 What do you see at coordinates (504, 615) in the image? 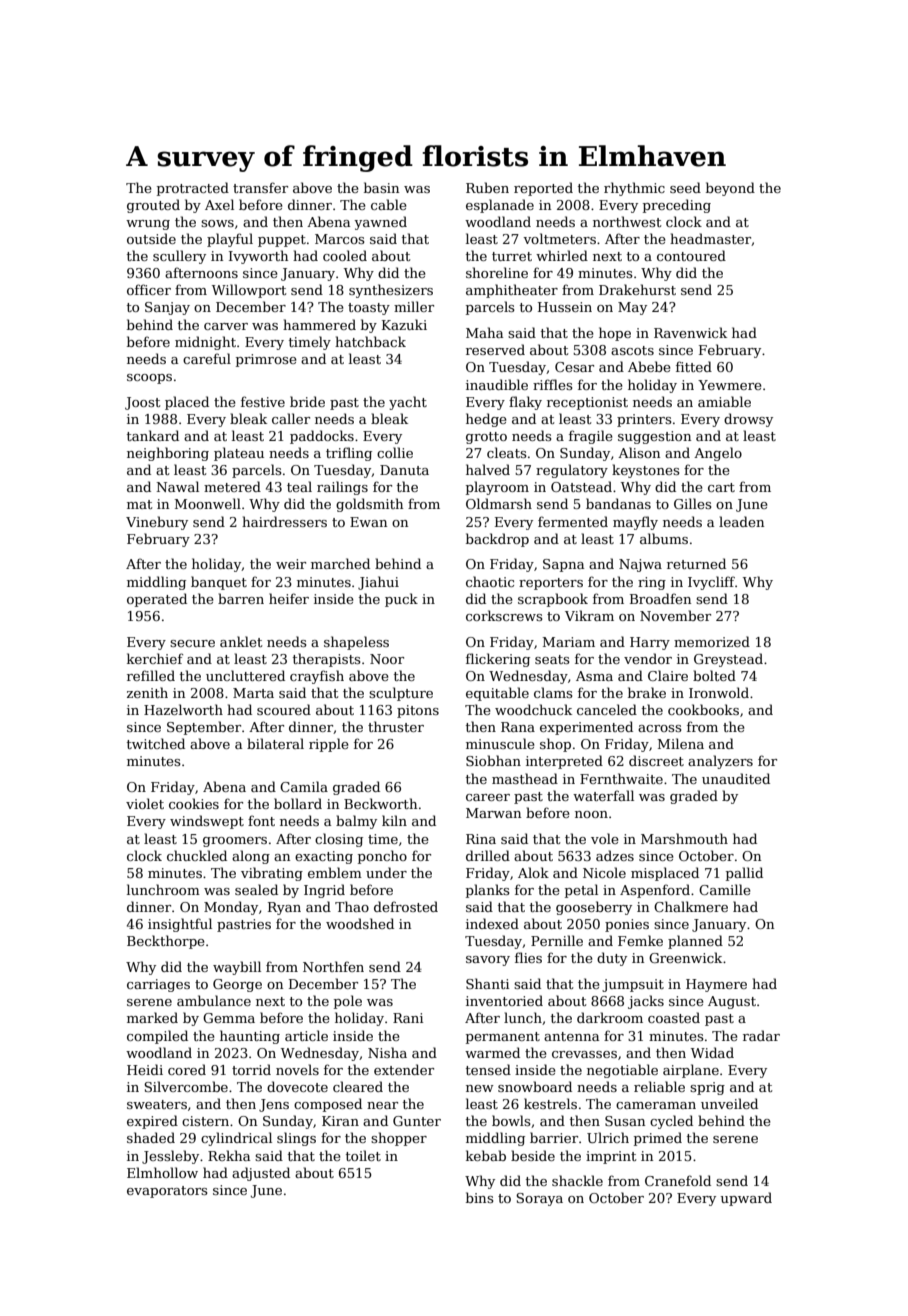
I see `corkscrews` at bounding box center [504, 615].
